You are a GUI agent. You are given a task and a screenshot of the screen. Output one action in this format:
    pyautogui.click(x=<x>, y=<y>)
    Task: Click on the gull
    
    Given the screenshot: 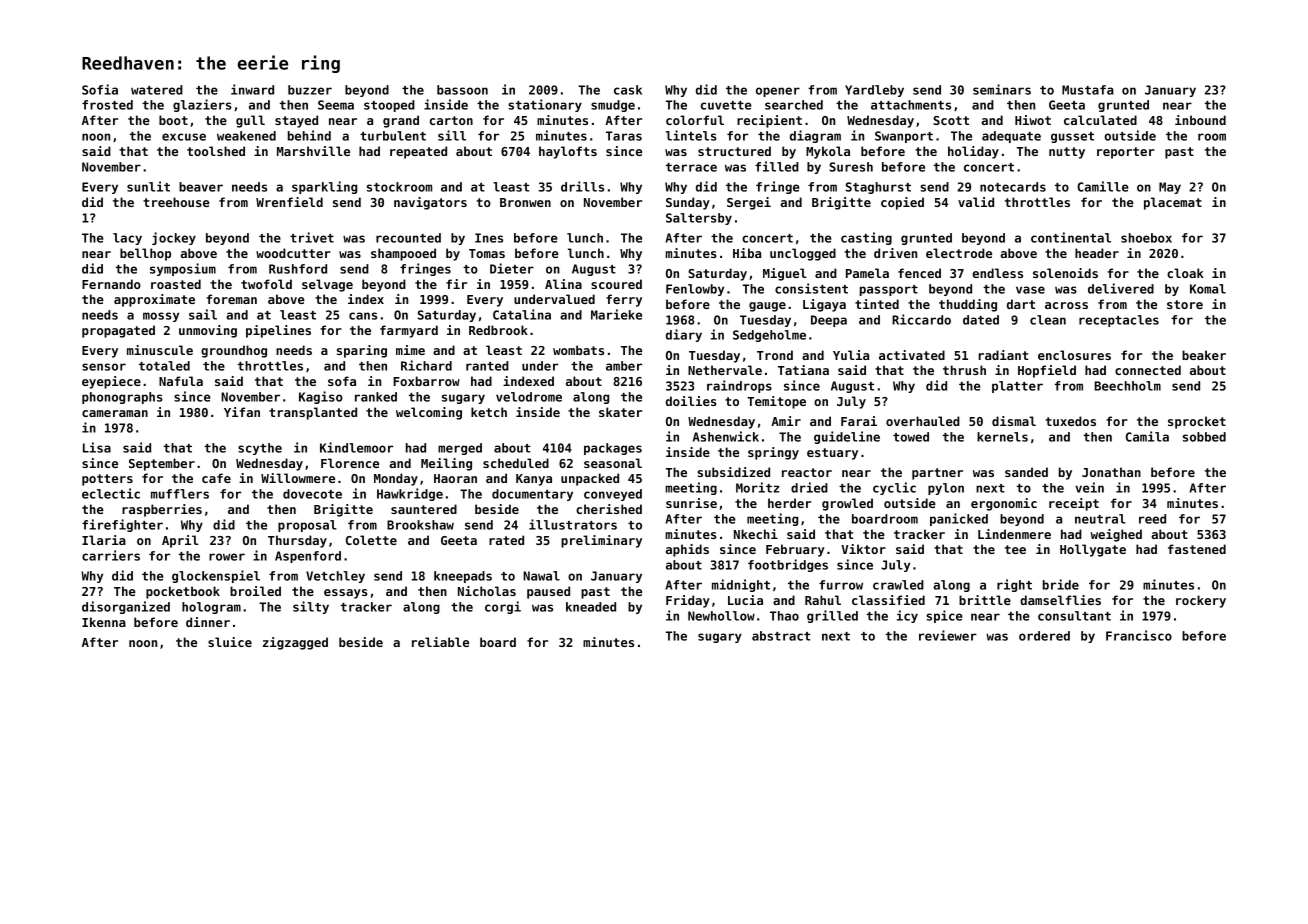 What is the action you would take?
    pyautogui.click(x=250, y=121)
